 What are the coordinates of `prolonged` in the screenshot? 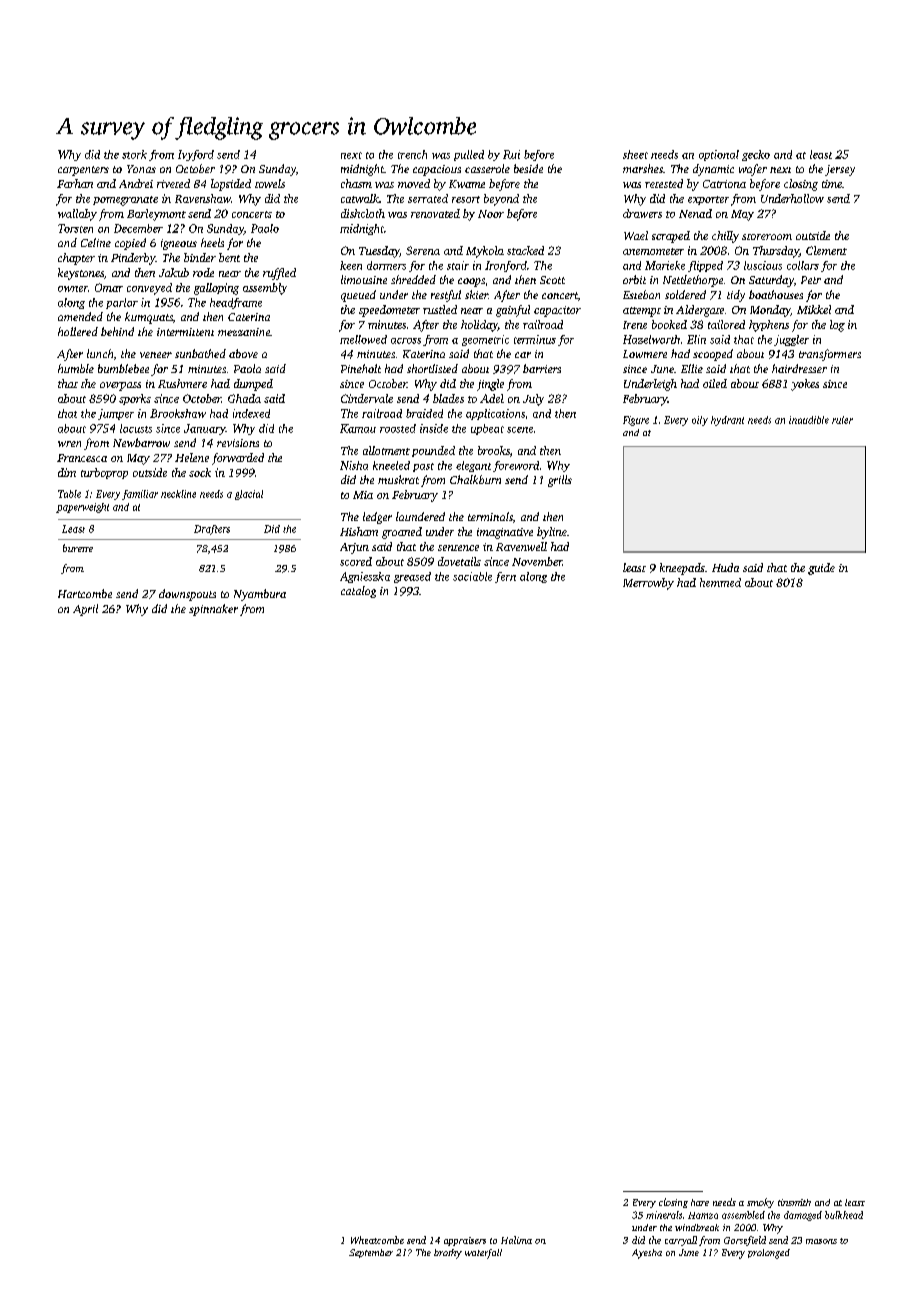 It's located at (769, 1254).
